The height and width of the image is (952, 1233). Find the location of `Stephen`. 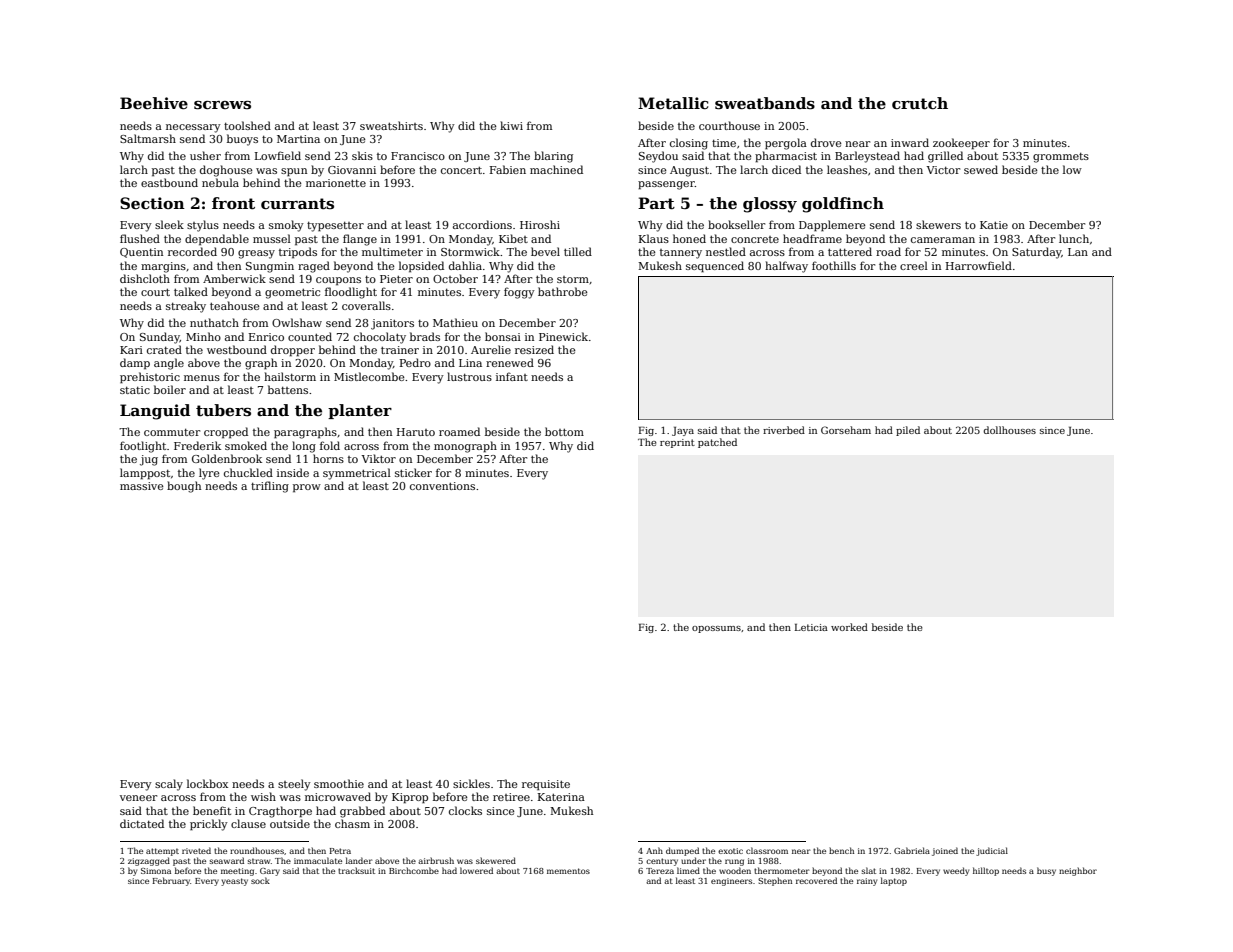

Stephen is located at coordinates (775, 881).
